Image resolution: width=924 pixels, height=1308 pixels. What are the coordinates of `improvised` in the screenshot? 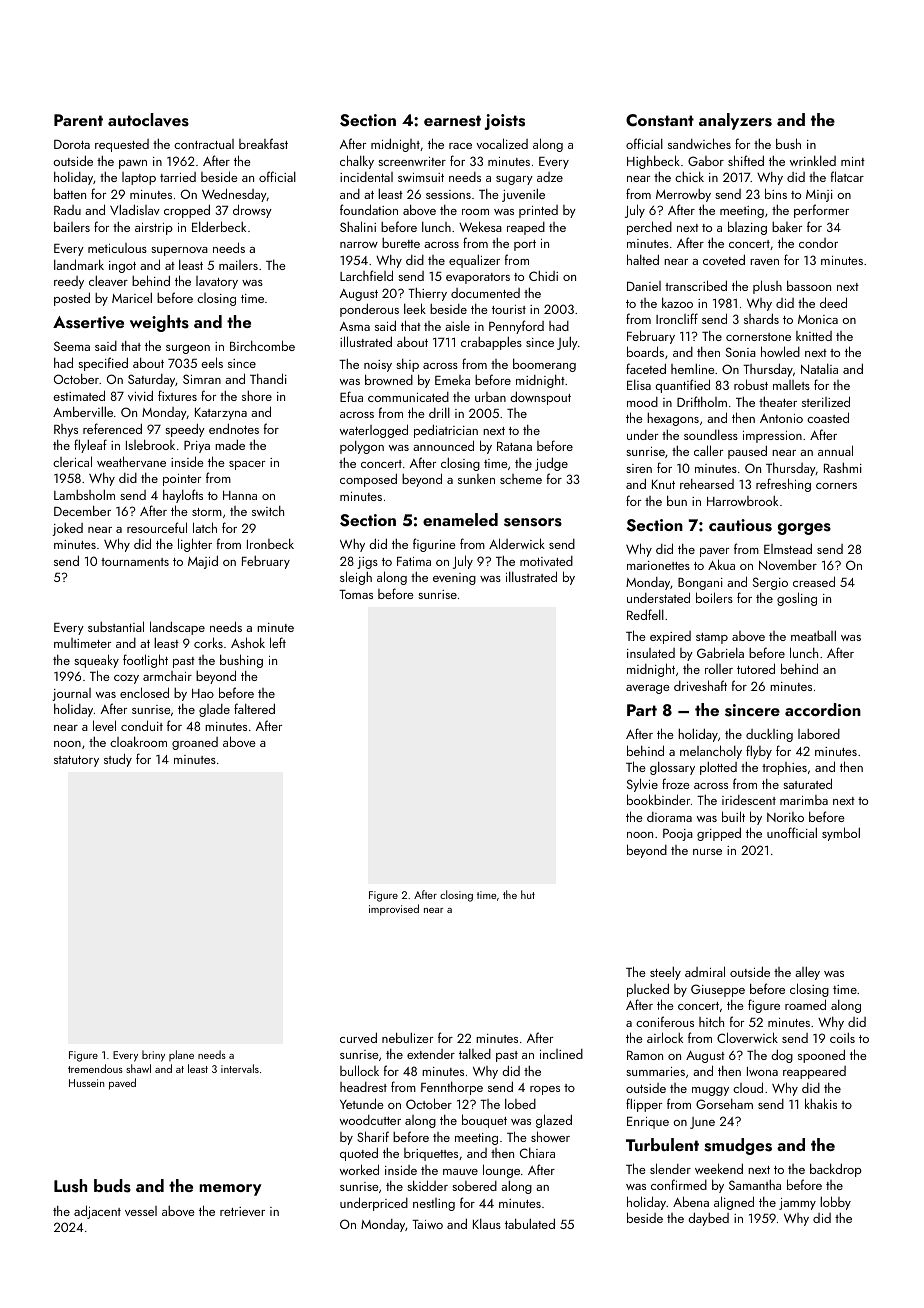 It's located at (394, 910).
